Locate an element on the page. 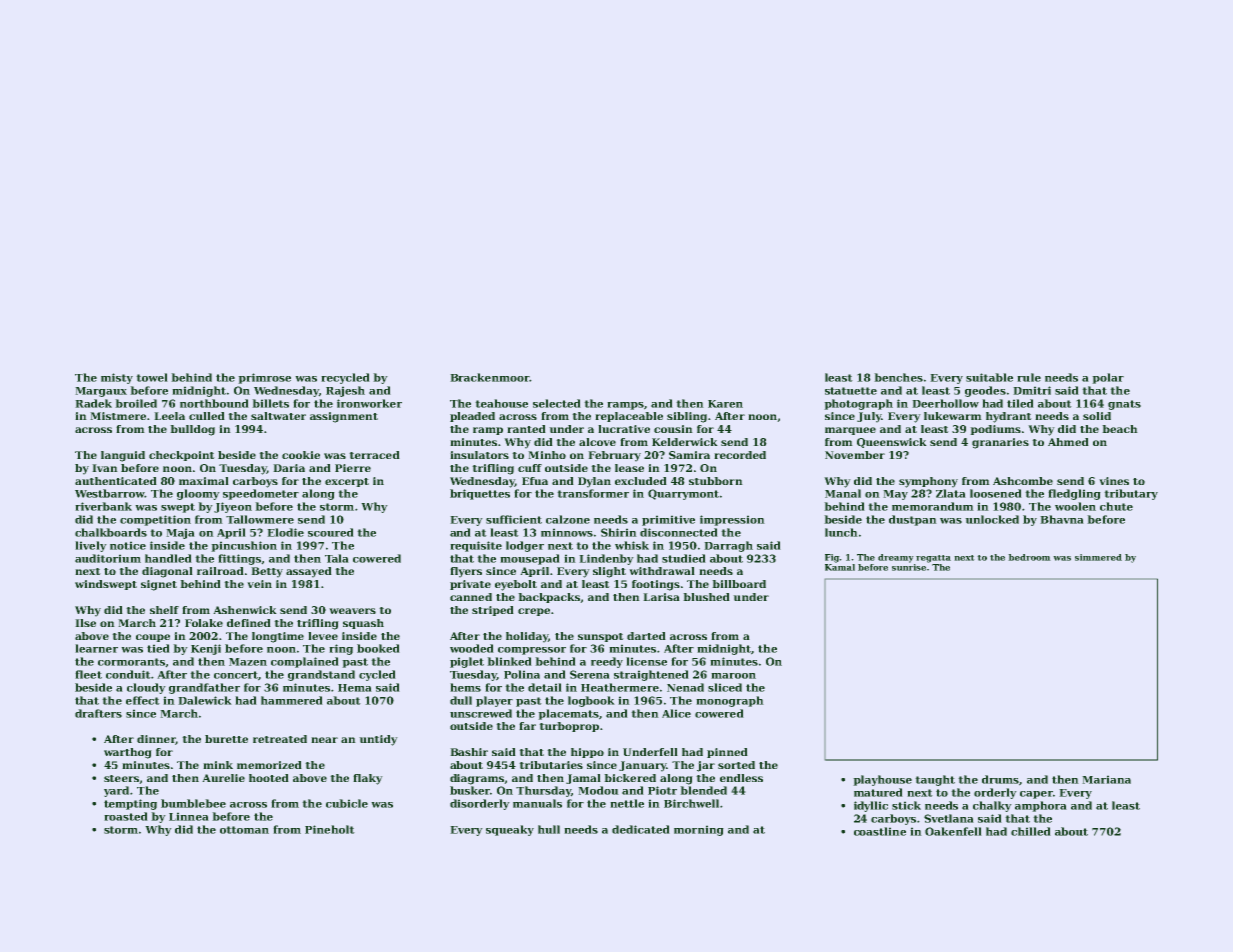 This document has width=1233, height=952. benches is located at coordinates (898, 377).
